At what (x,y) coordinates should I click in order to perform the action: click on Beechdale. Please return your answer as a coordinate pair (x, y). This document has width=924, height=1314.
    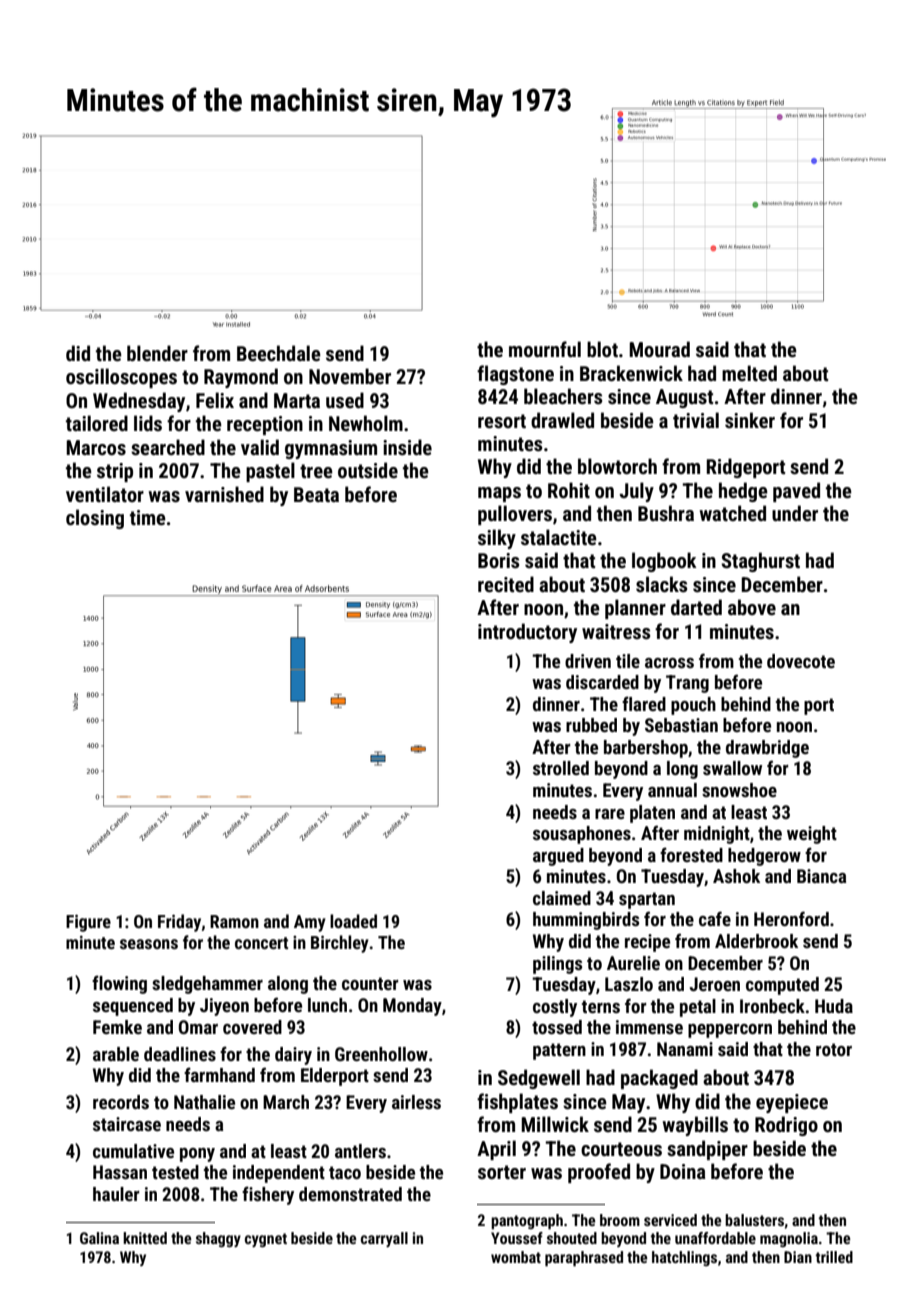
    Looking at the image, I should click on (279, 353).
